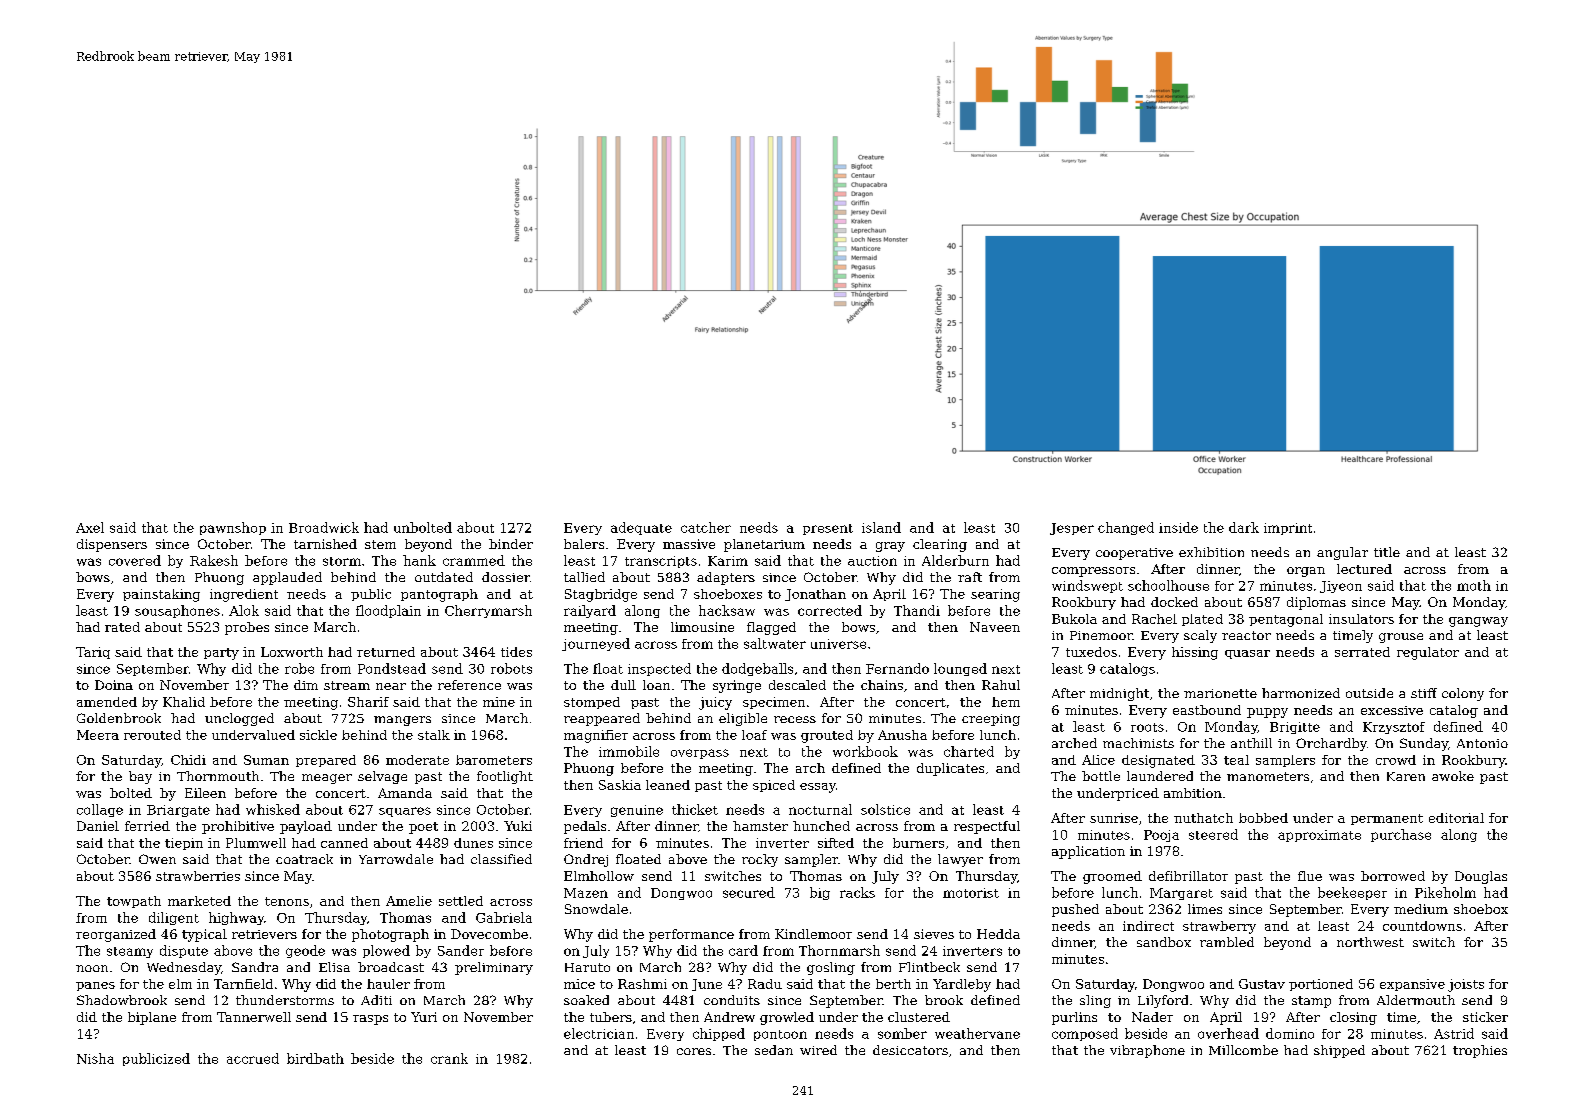 The image size is (1584, 1120). Describe the element at coordinates (134, 902) in the image. I see `towpath` at that location.
